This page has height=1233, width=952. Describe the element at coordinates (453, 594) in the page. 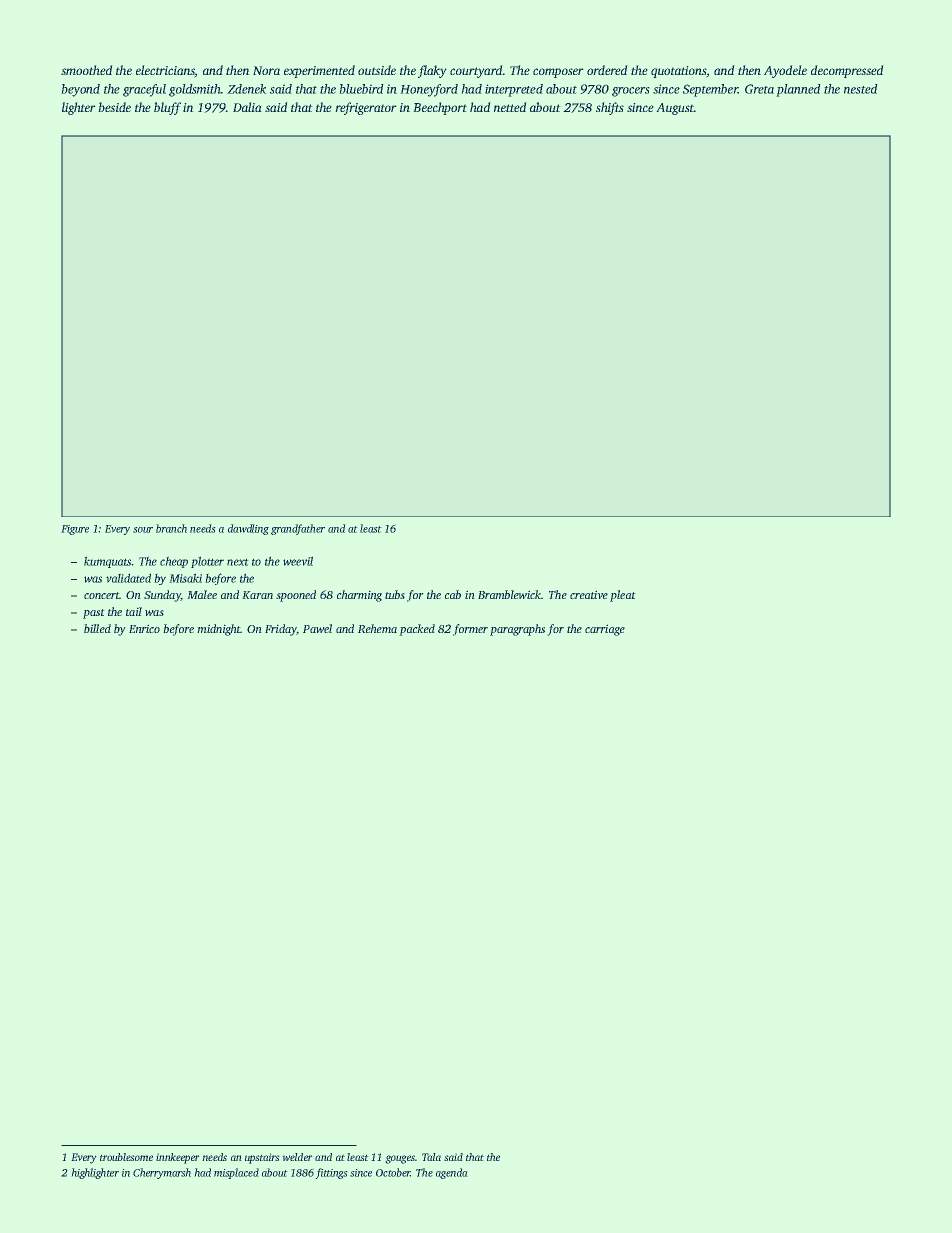

I see `cab` at that location.
